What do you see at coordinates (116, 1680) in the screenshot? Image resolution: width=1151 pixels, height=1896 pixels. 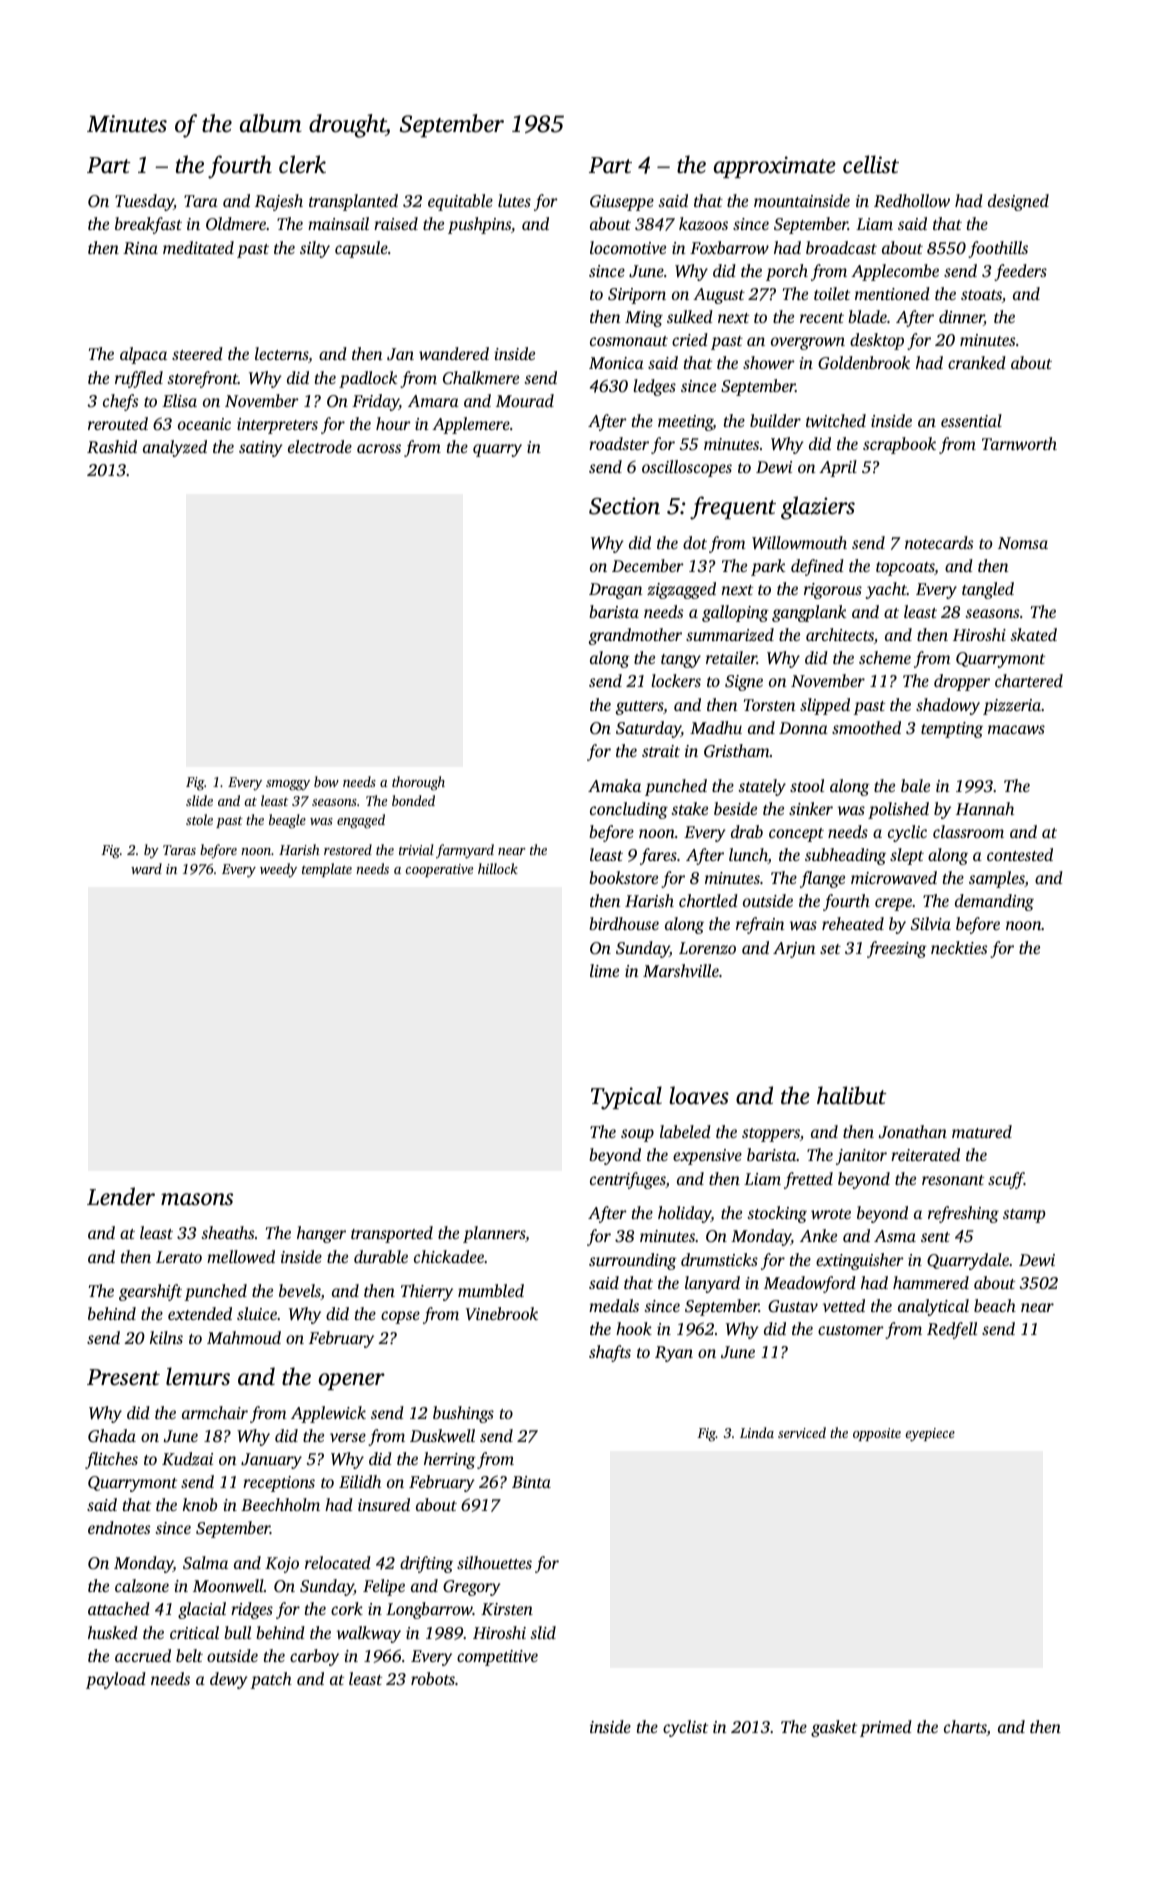 I see `payload` at bounding box center [116, 1680].
